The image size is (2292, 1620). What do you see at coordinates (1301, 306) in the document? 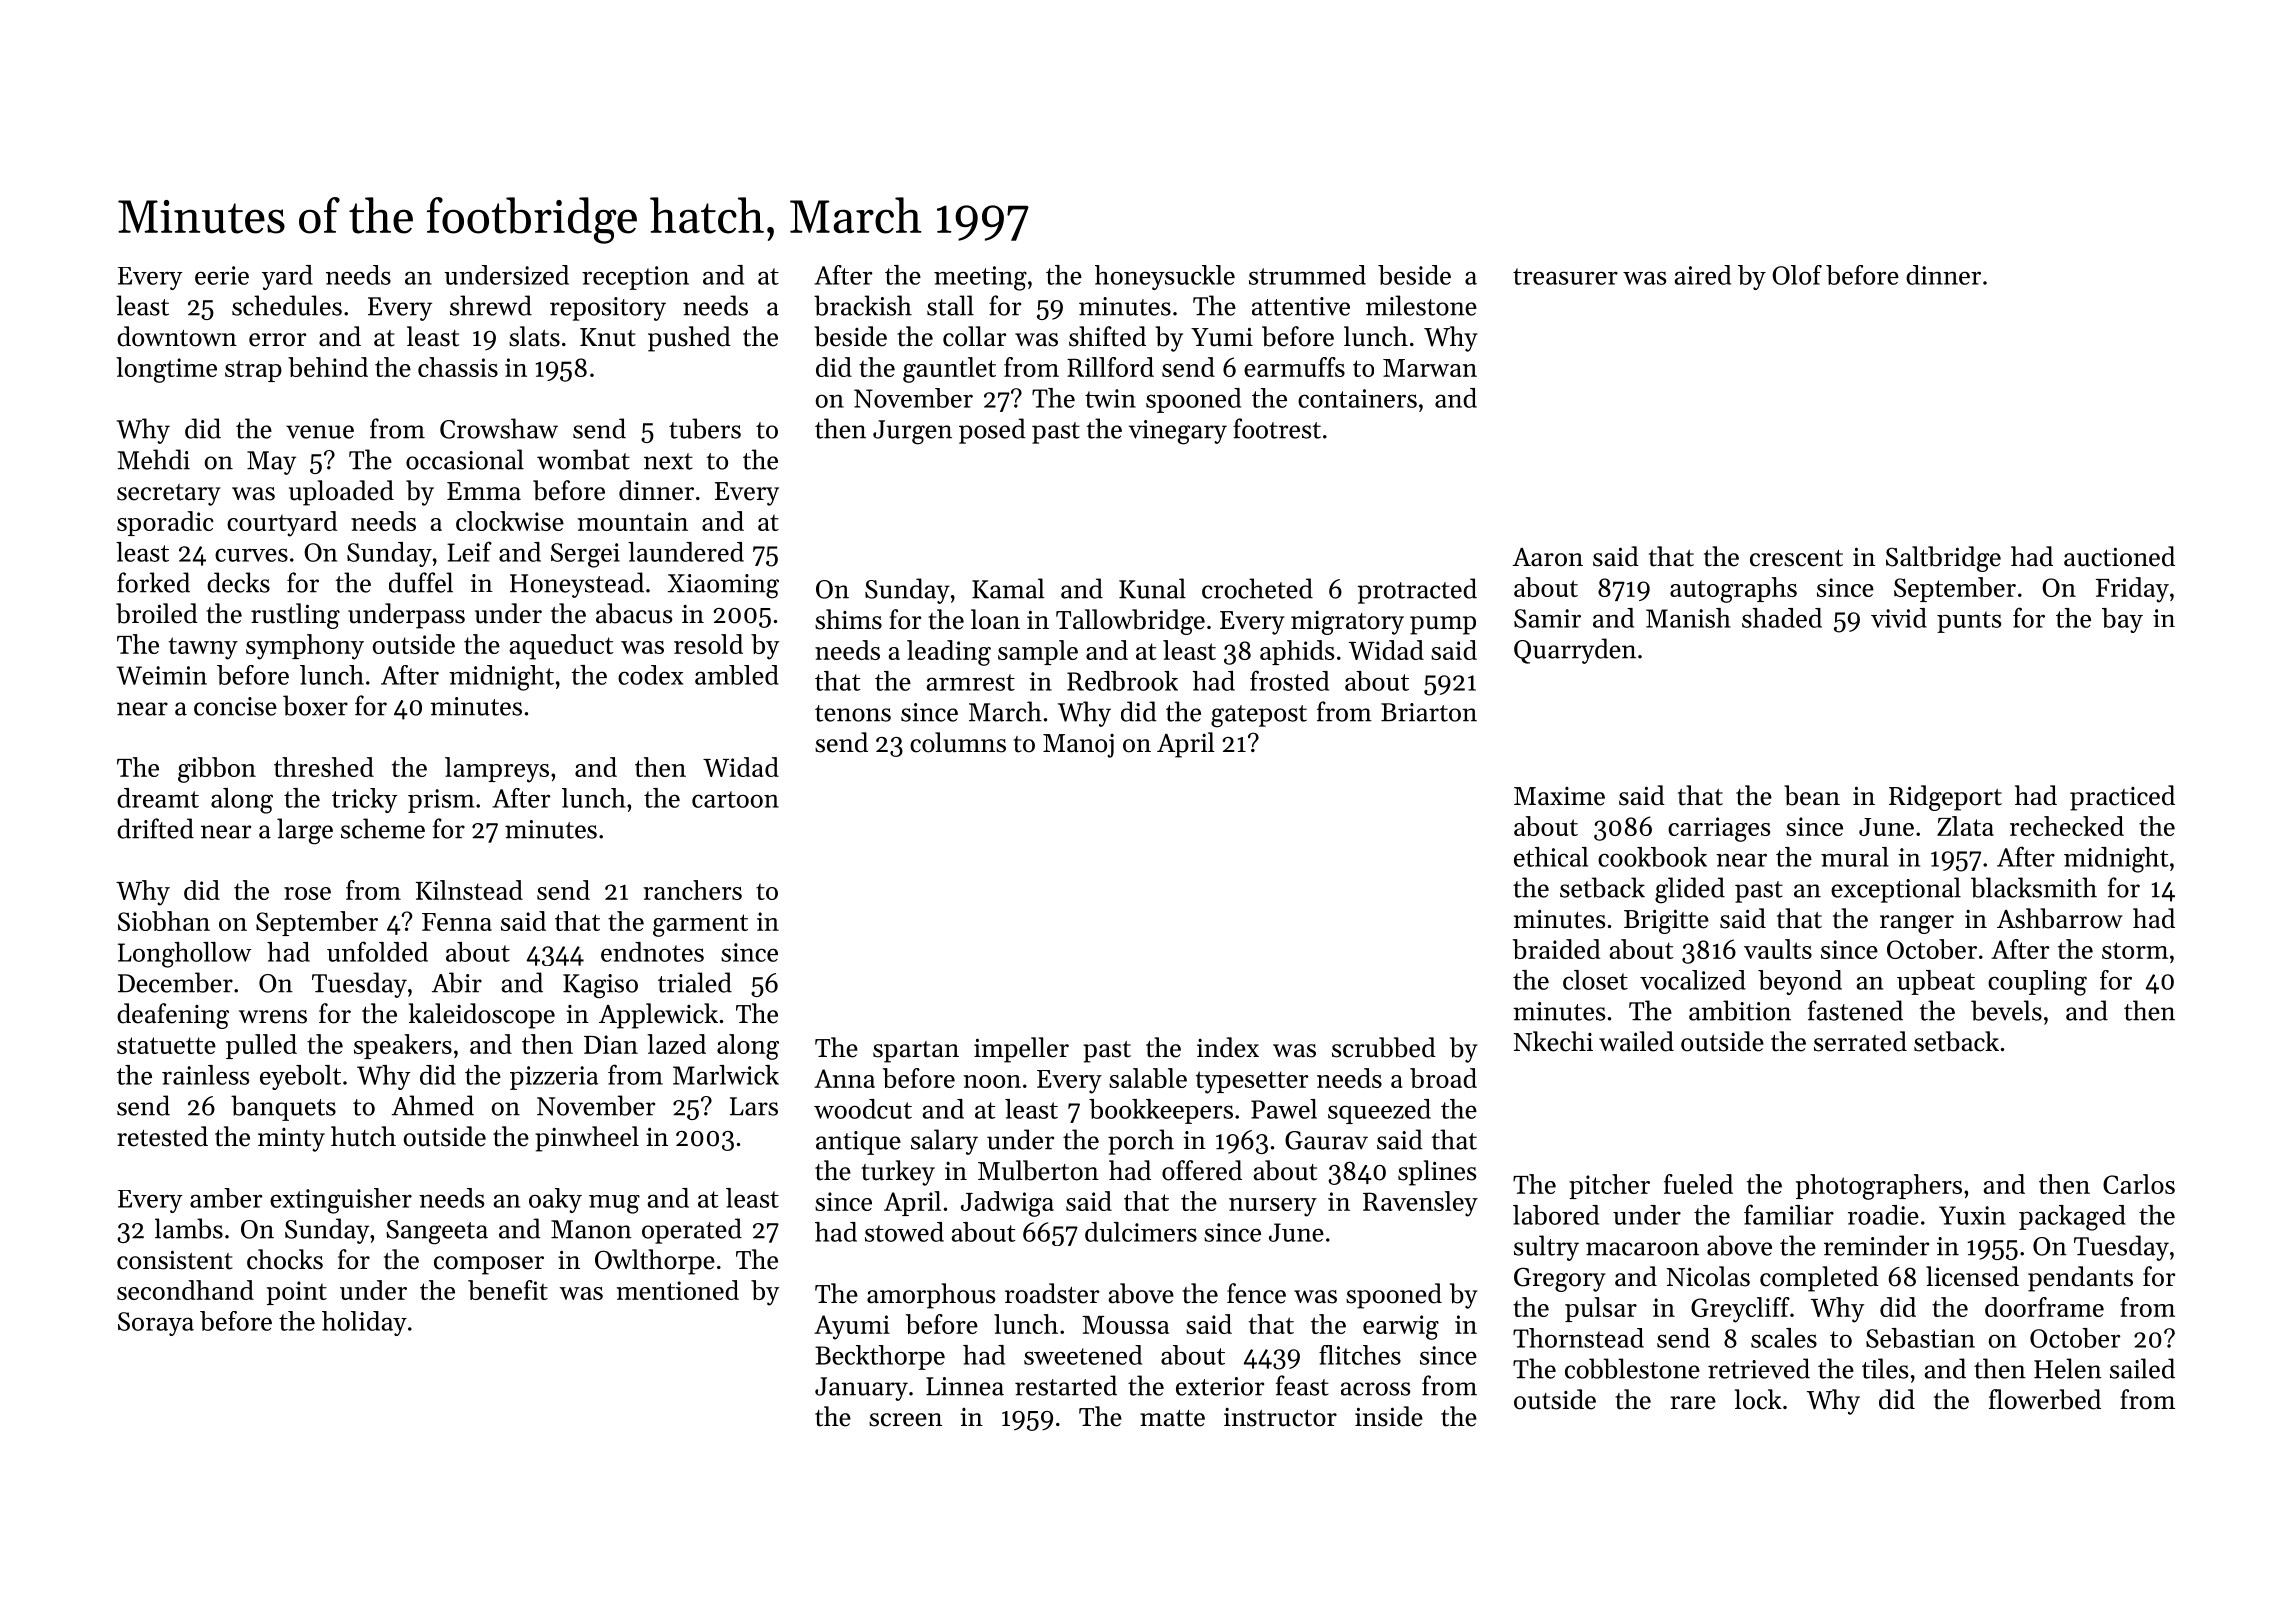
I see `attentive` at bounding box center [1301, 306].
